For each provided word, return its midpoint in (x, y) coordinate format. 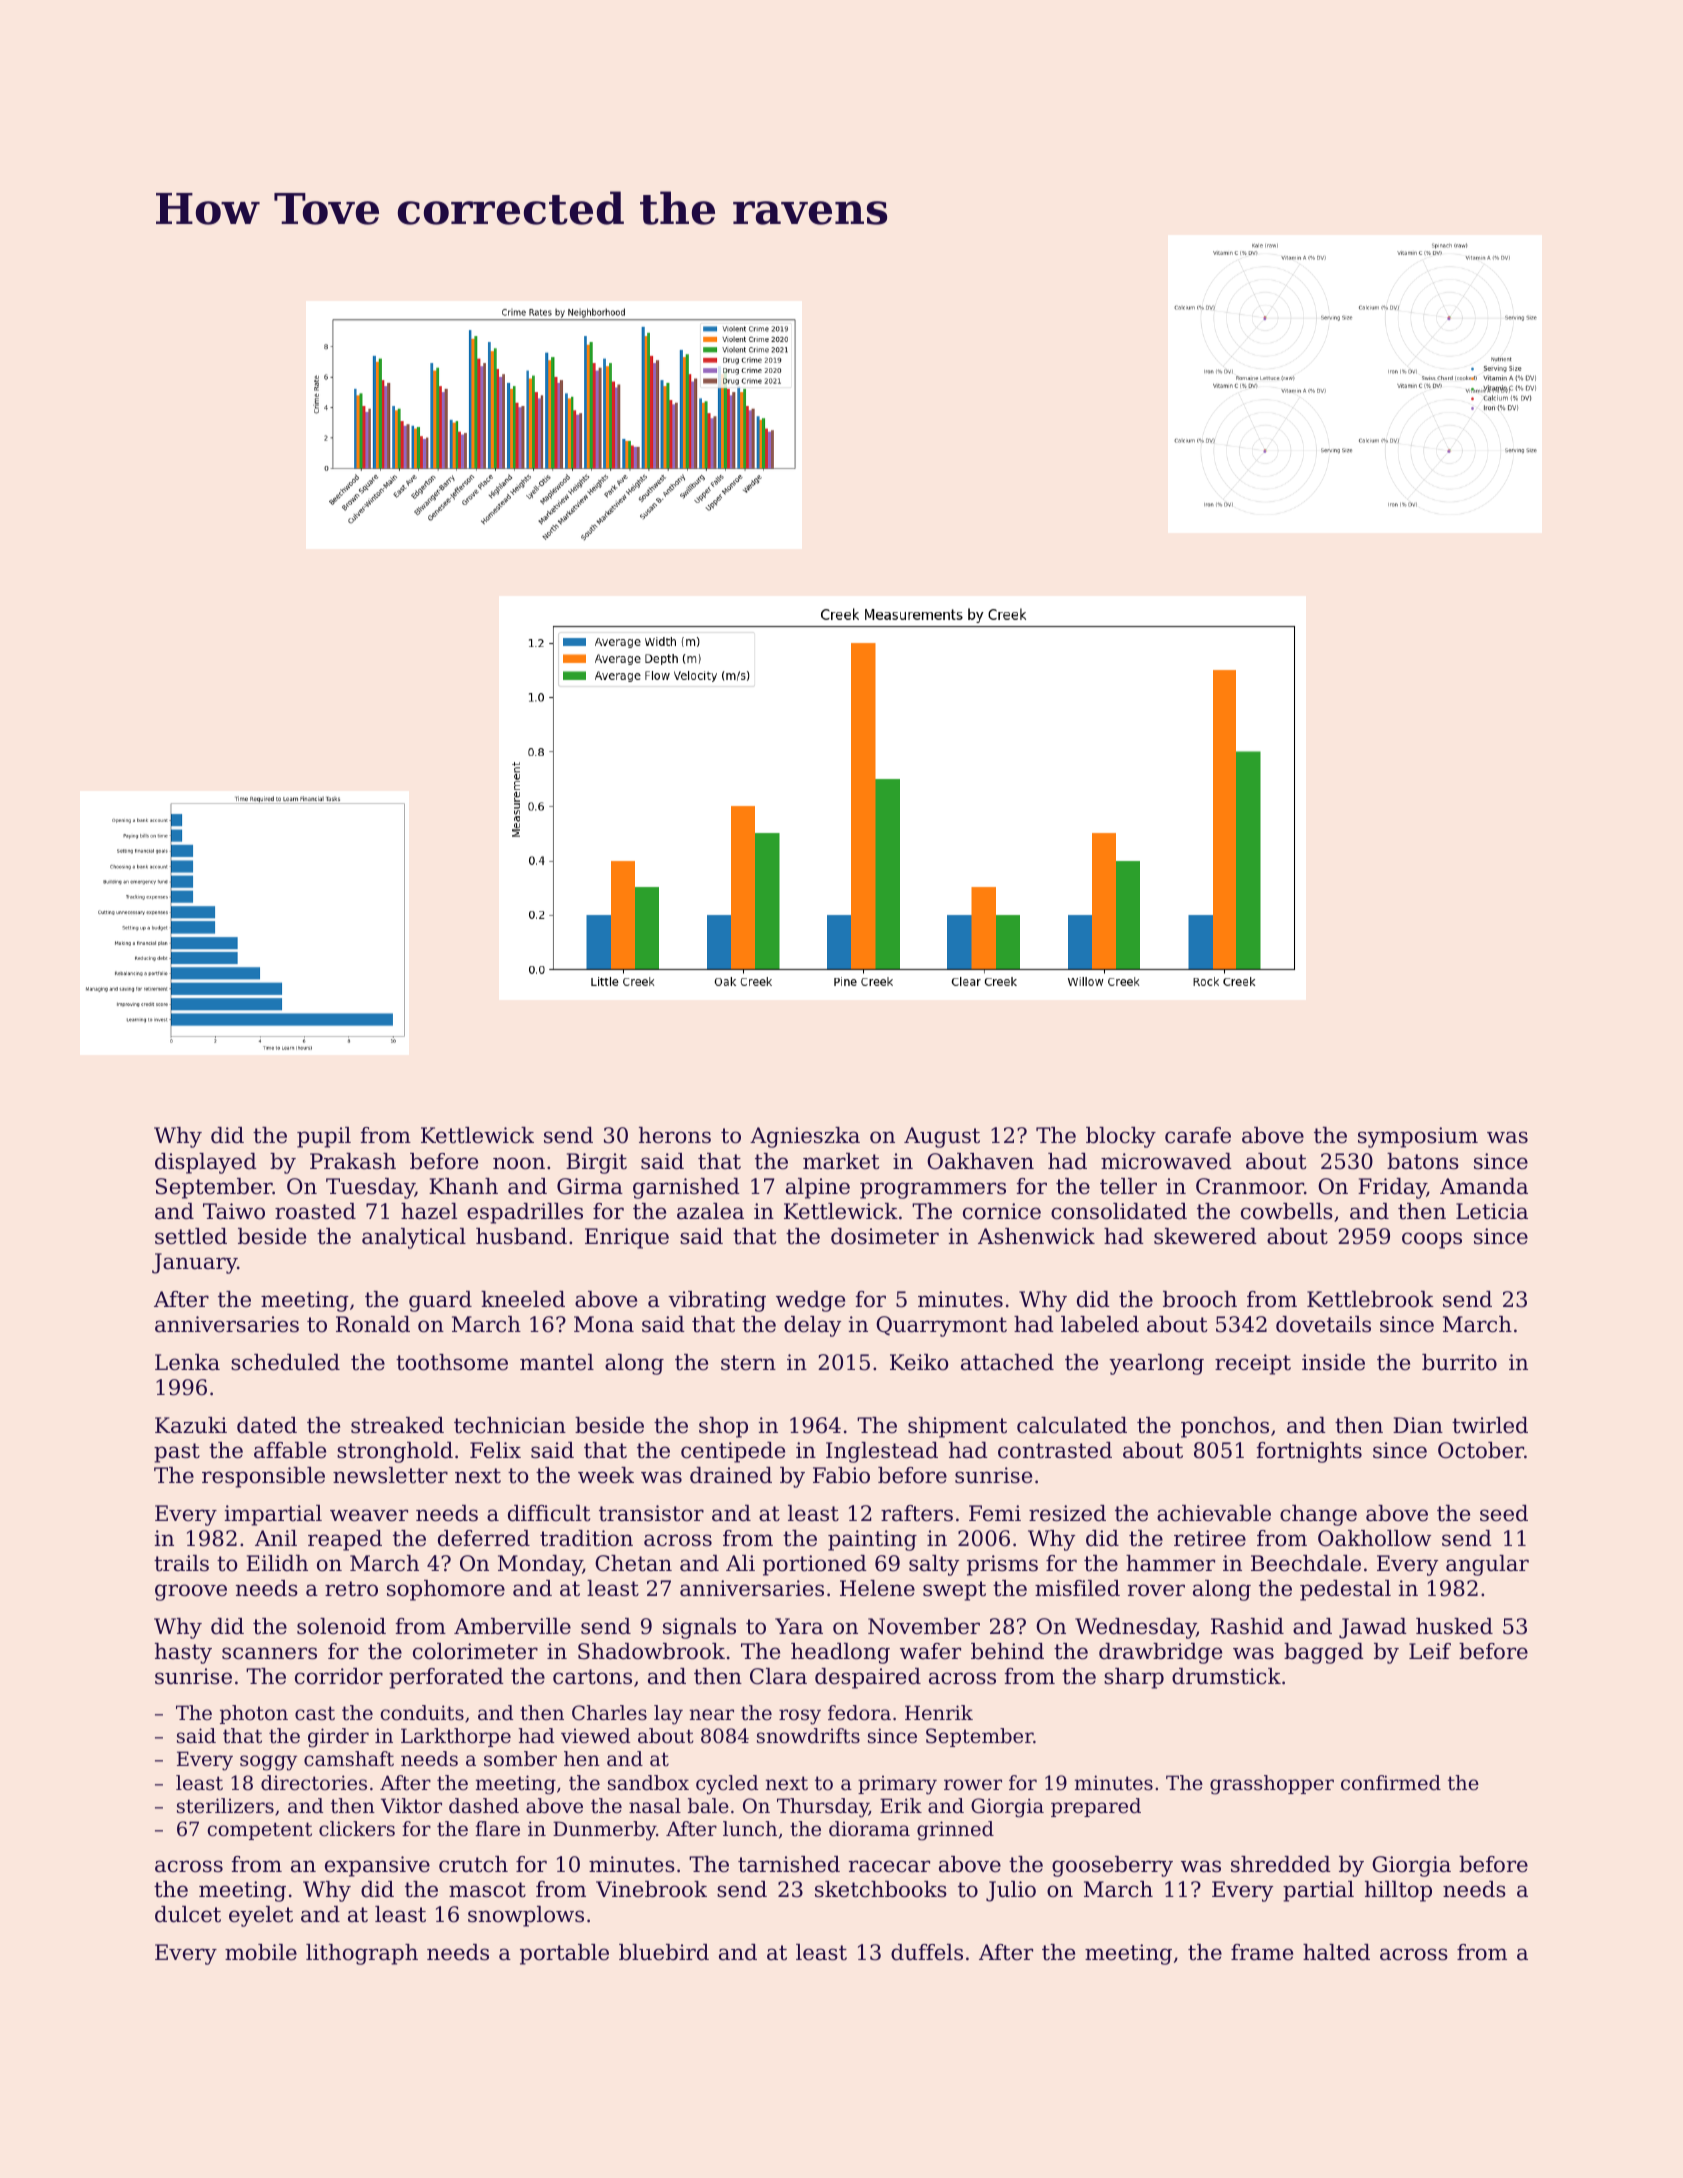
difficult (549, 1513)
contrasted (1055, 1450)
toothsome (452, 1362)
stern (748, 1363)
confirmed (1391, 1783)
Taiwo (234, 1211)
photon (254, 1714)
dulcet (188, 1914)
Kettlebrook (1370, 1299)
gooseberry (1112, 1866)
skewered (1205, 1236)
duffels (927, 1952)
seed (1504, 1513)
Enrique (627, 1238)
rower (973, 1785)
